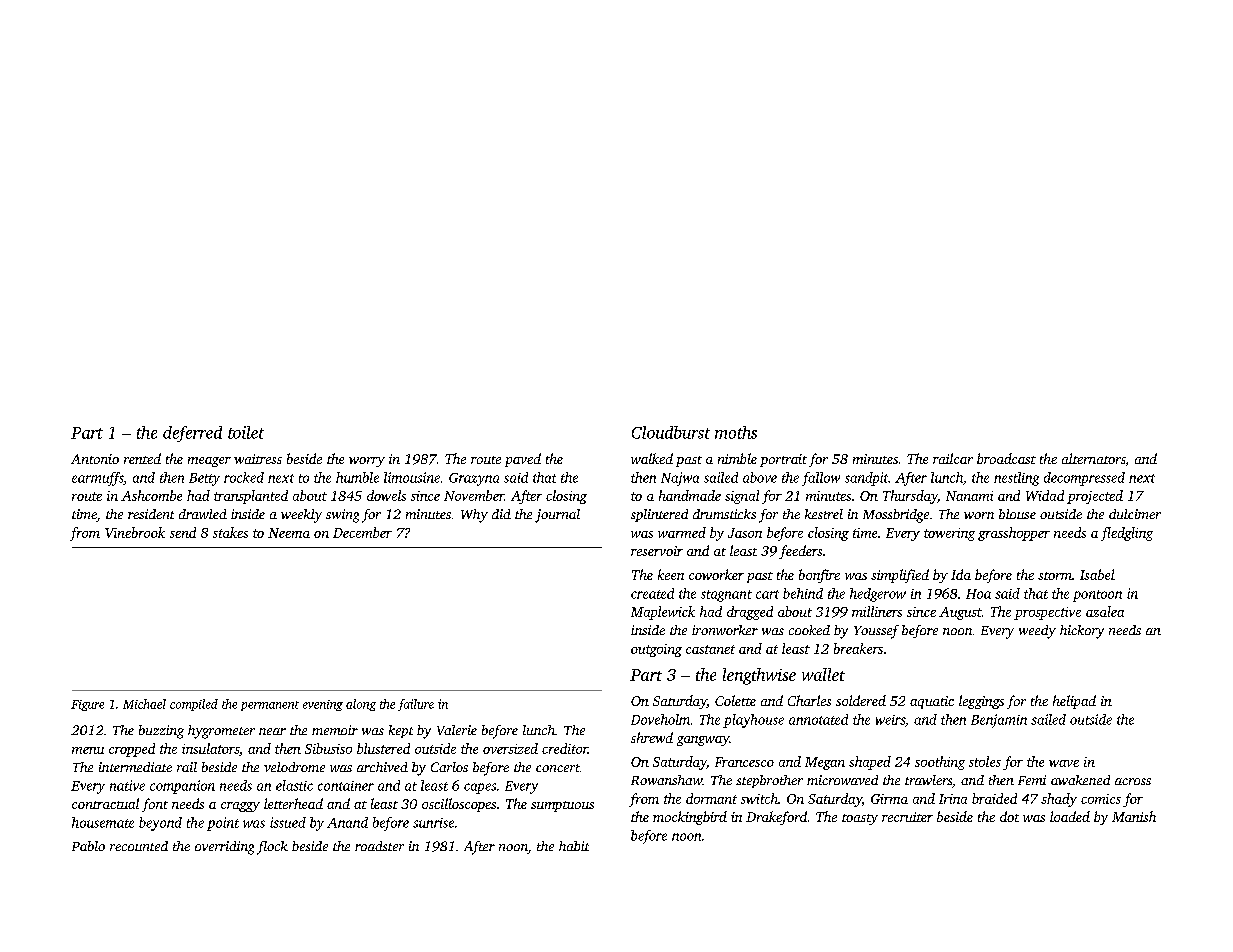  What do you see at coordinates (87, 705) in the image?
I see `Figure` at bounding box center [87, 705].
